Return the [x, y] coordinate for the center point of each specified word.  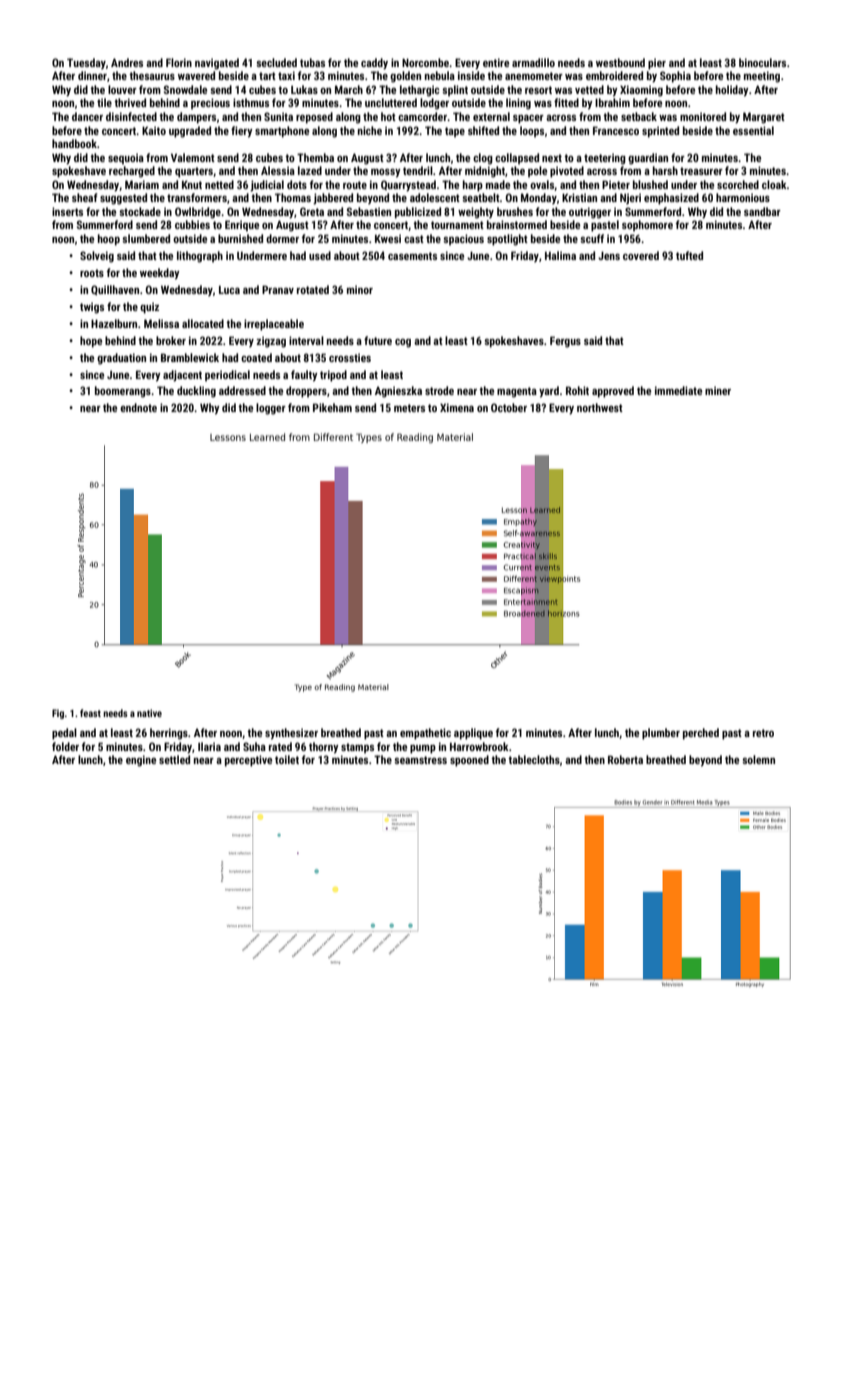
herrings [169, 734]
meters [409, 408]
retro [763, 733]
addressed [242, 390]
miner [718, 390]
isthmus [251, 102]
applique [473, 734]
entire [496, 62]
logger [271, 409]
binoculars [762, 62]
